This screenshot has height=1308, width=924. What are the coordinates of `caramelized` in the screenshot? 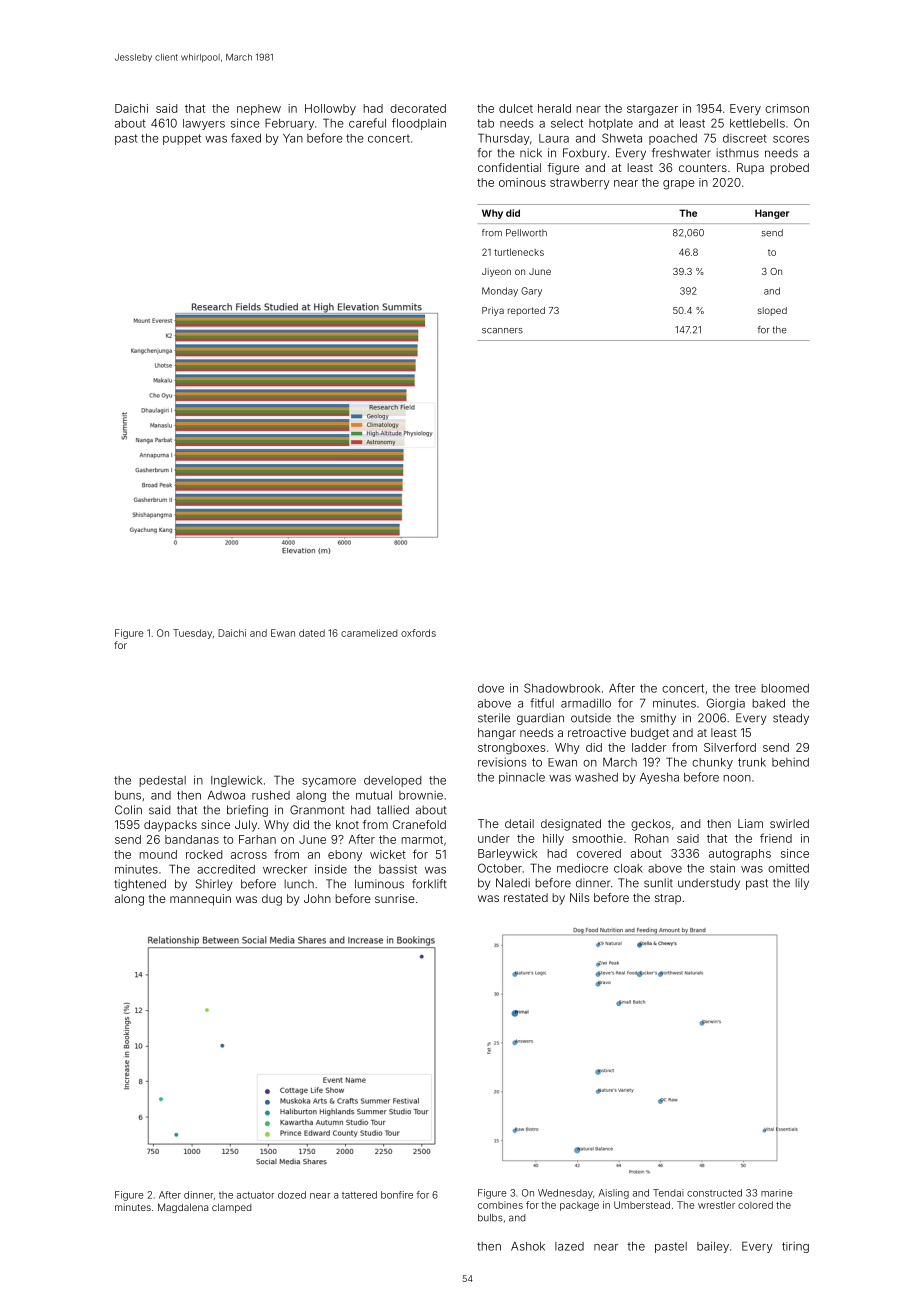 It's located at (369, 633).
